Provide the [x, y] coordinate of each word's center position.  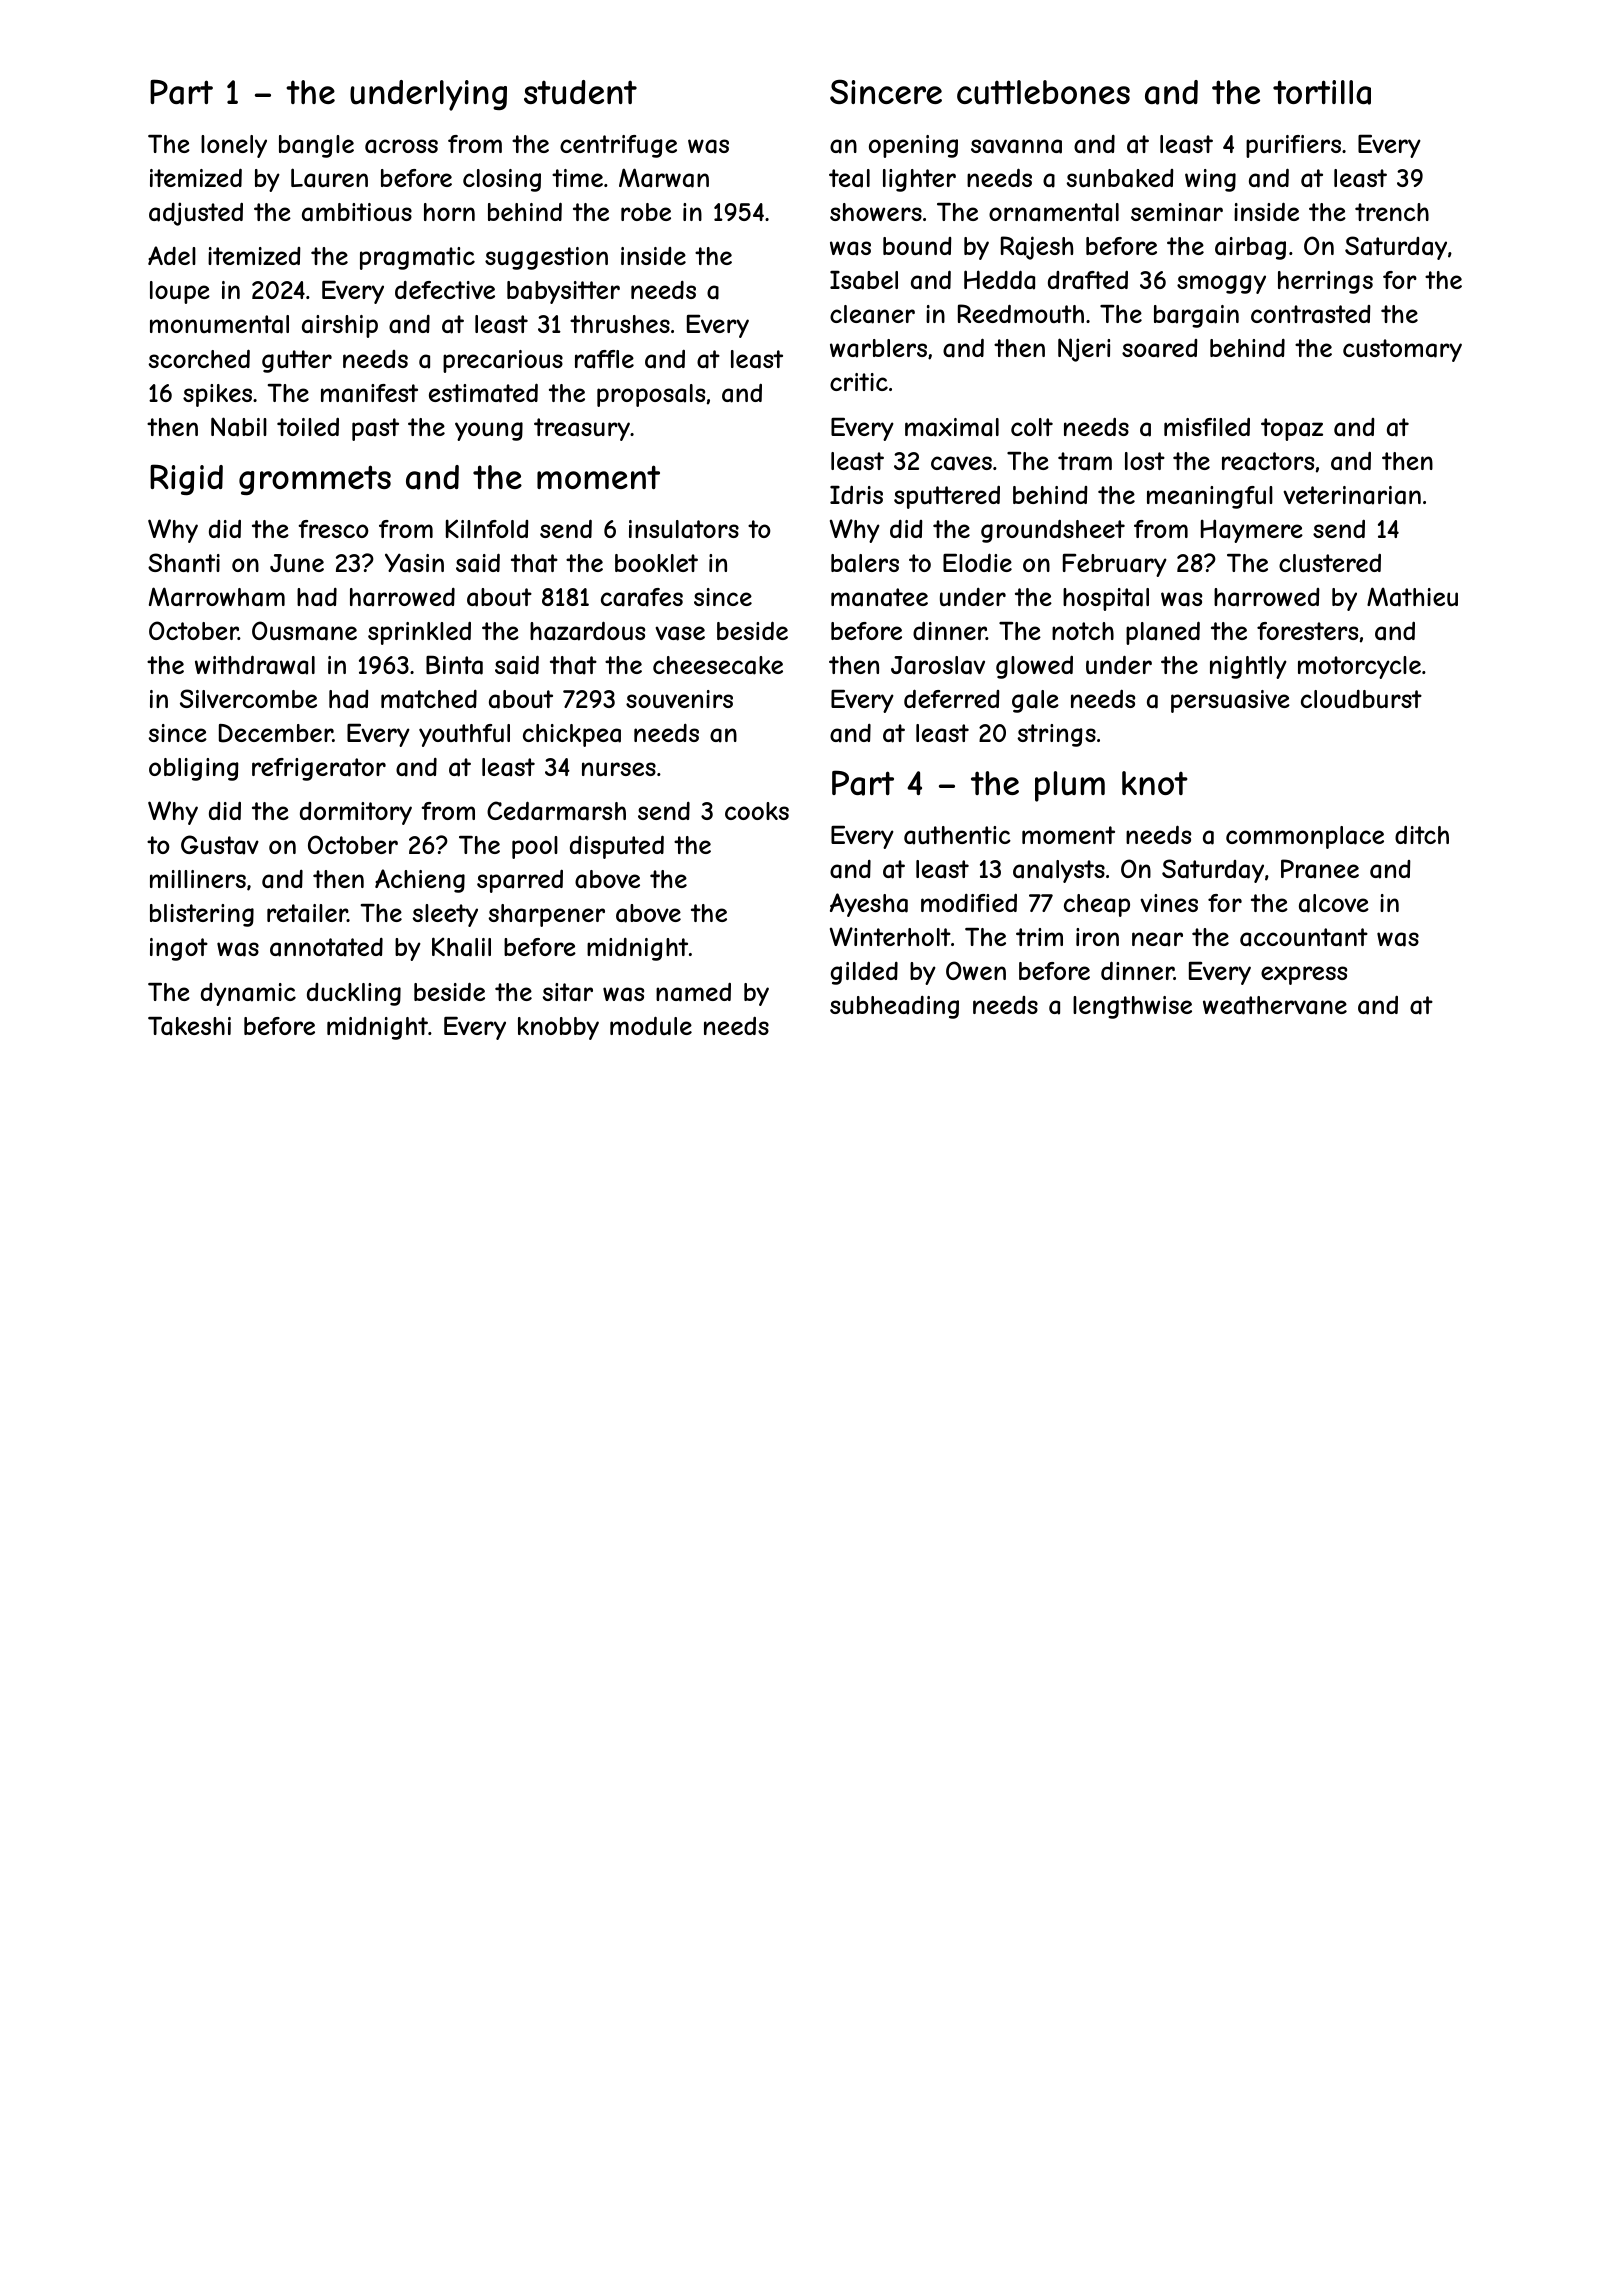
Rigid [186, 479]
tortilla [1322, 92]
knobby [558, 1028]
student [580, 92]
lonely [234, 146]
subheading [894, 1007]
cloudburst [1361, 699]
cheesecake [718, 665]
